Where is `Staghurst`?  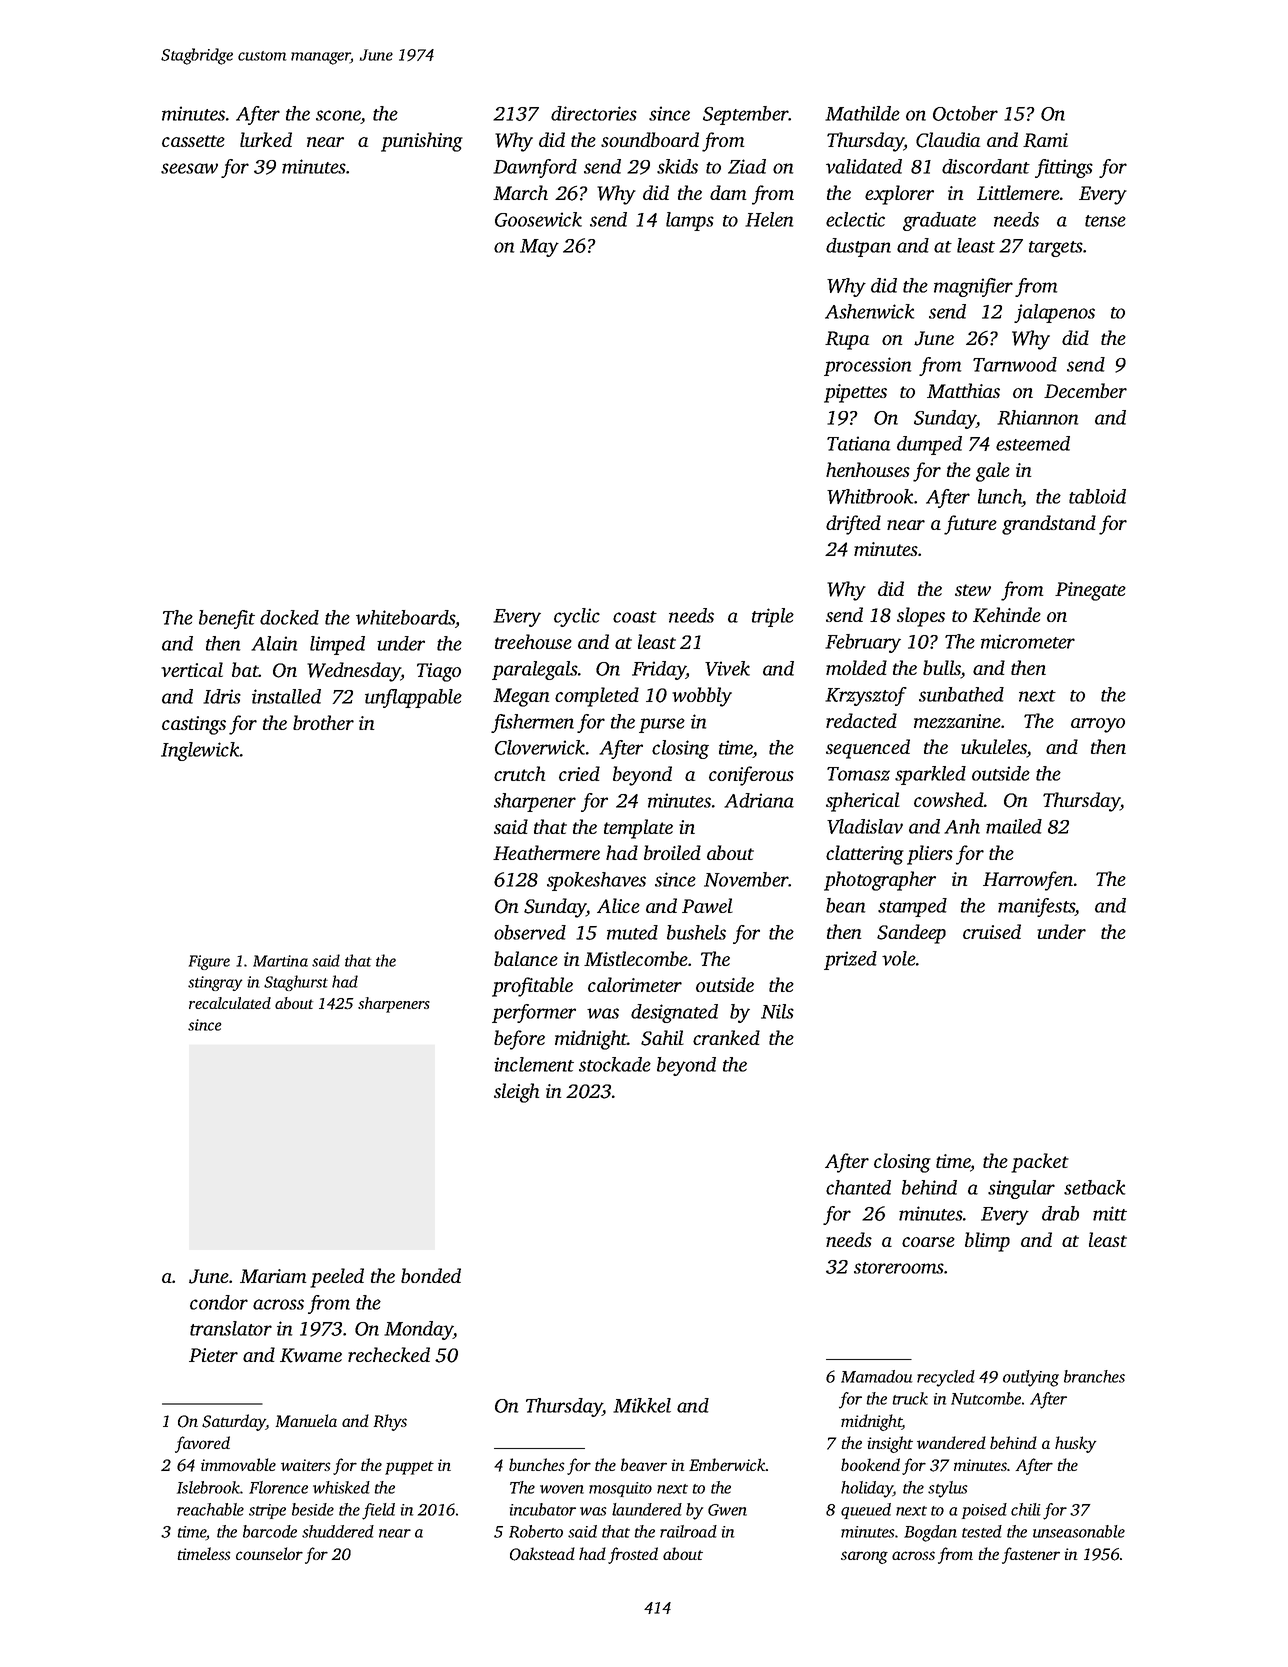
Staghurst is located at coordinates (296, 983).
